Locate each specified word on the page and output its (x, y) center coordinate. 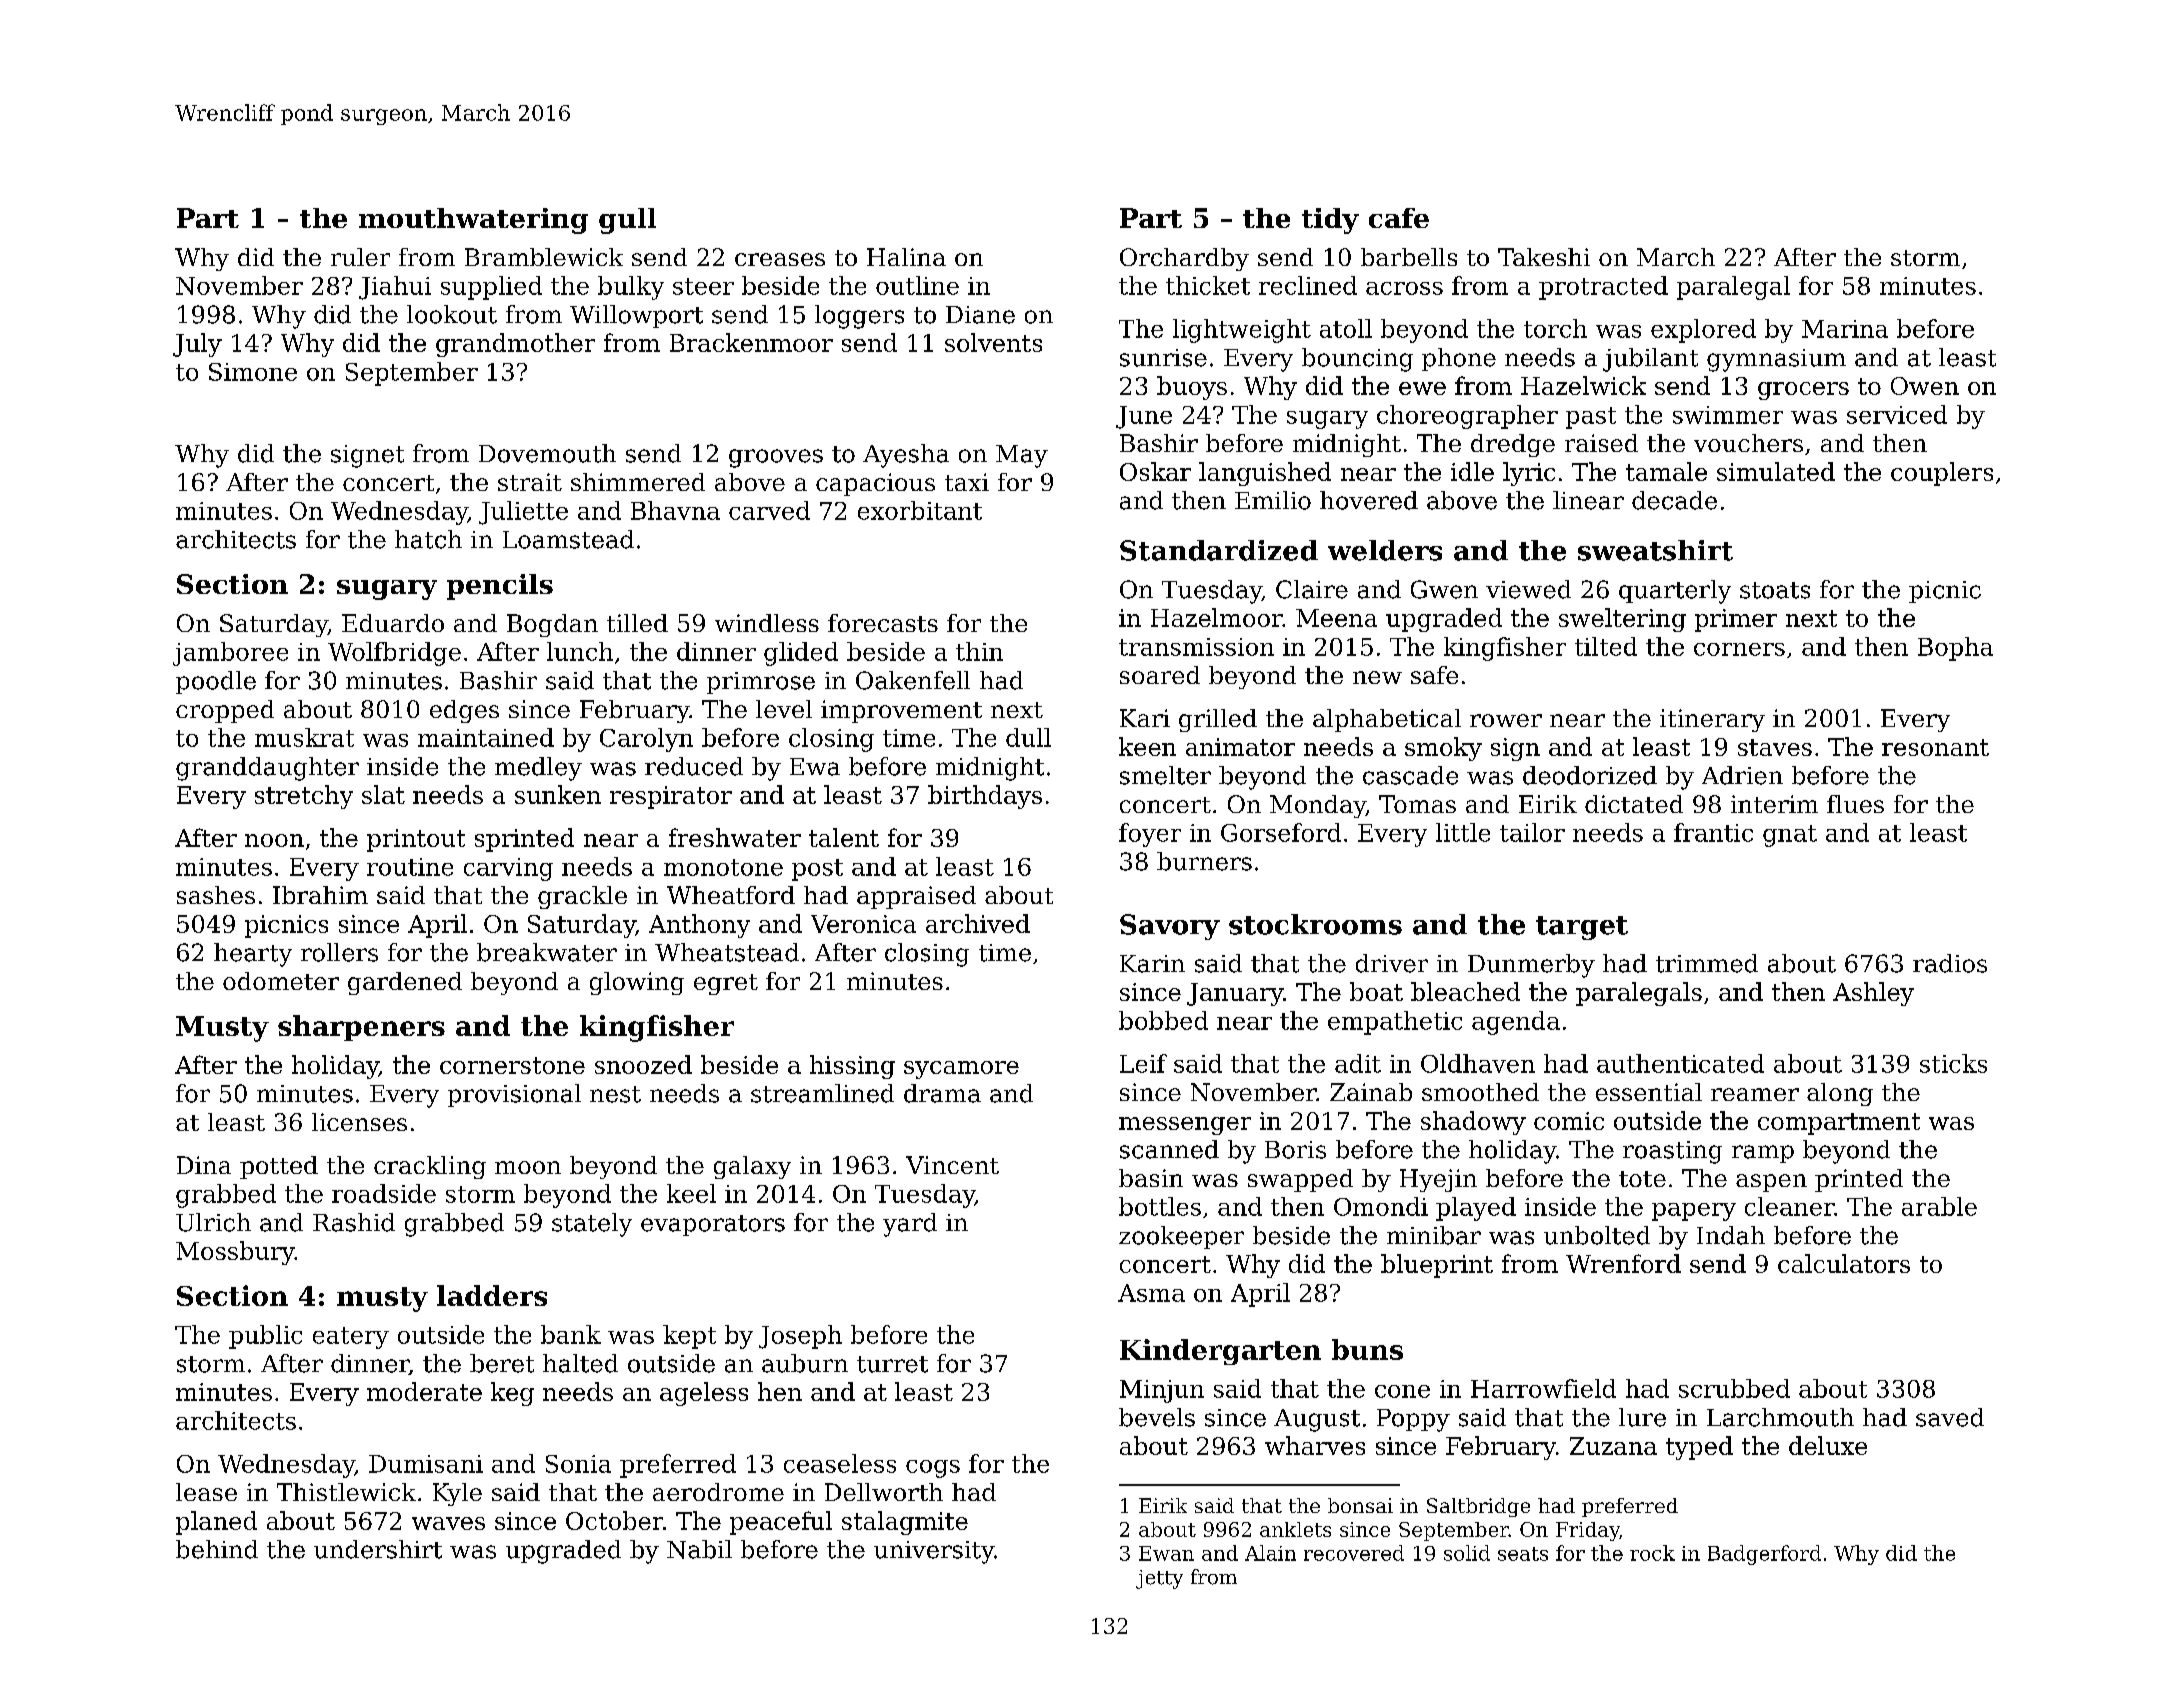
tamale (1666, 471)
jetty (1159, 1579)
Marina (1845, 329)
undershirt (378, 1549)
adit (1358, 1063)
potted (279, 1167)
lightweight (1242, 331)
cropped (225, 711)
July (197, 345)
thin (979, 651)
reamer (1755, 1094)
